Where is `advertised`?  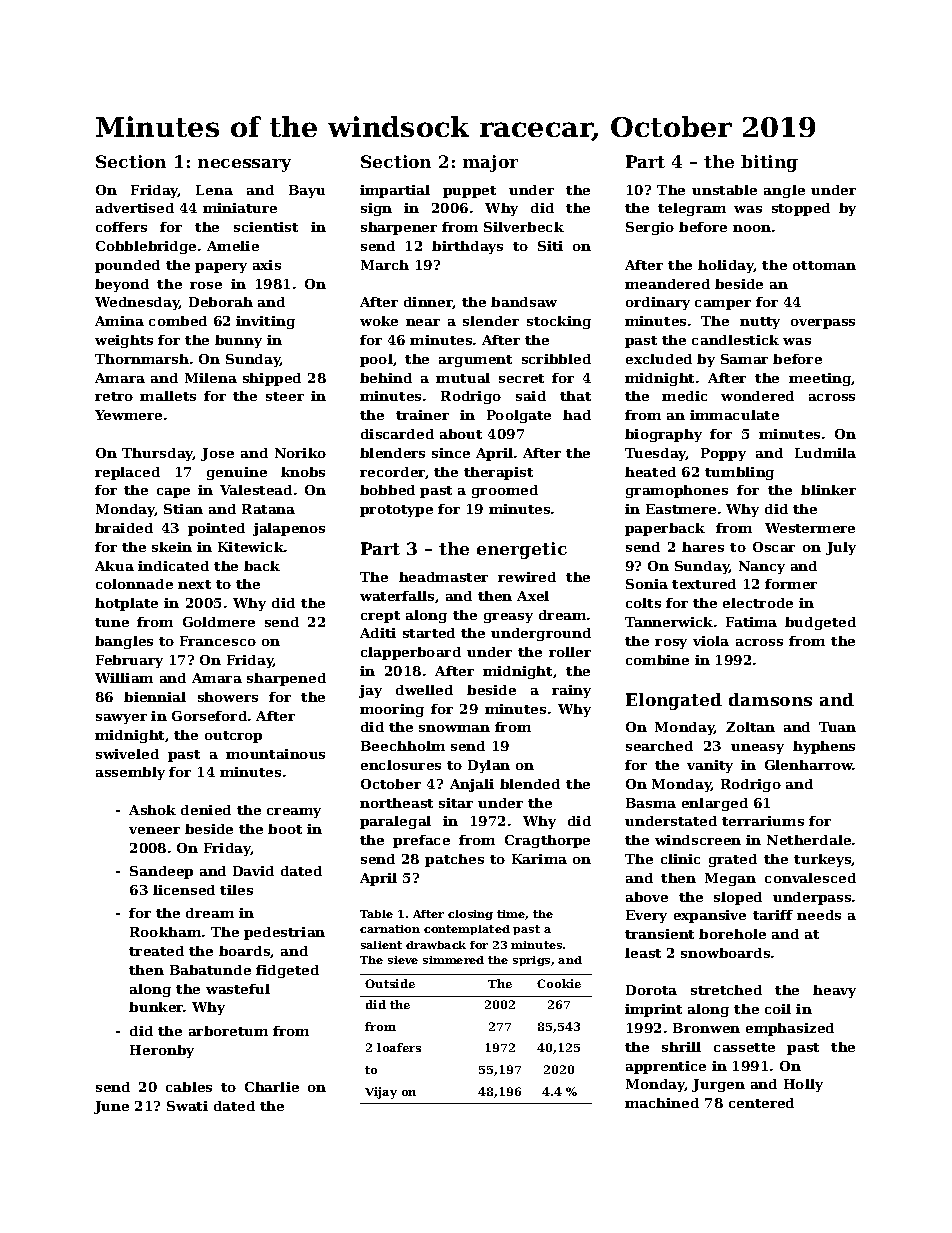
advertised is located at coordinates (135, 208).
